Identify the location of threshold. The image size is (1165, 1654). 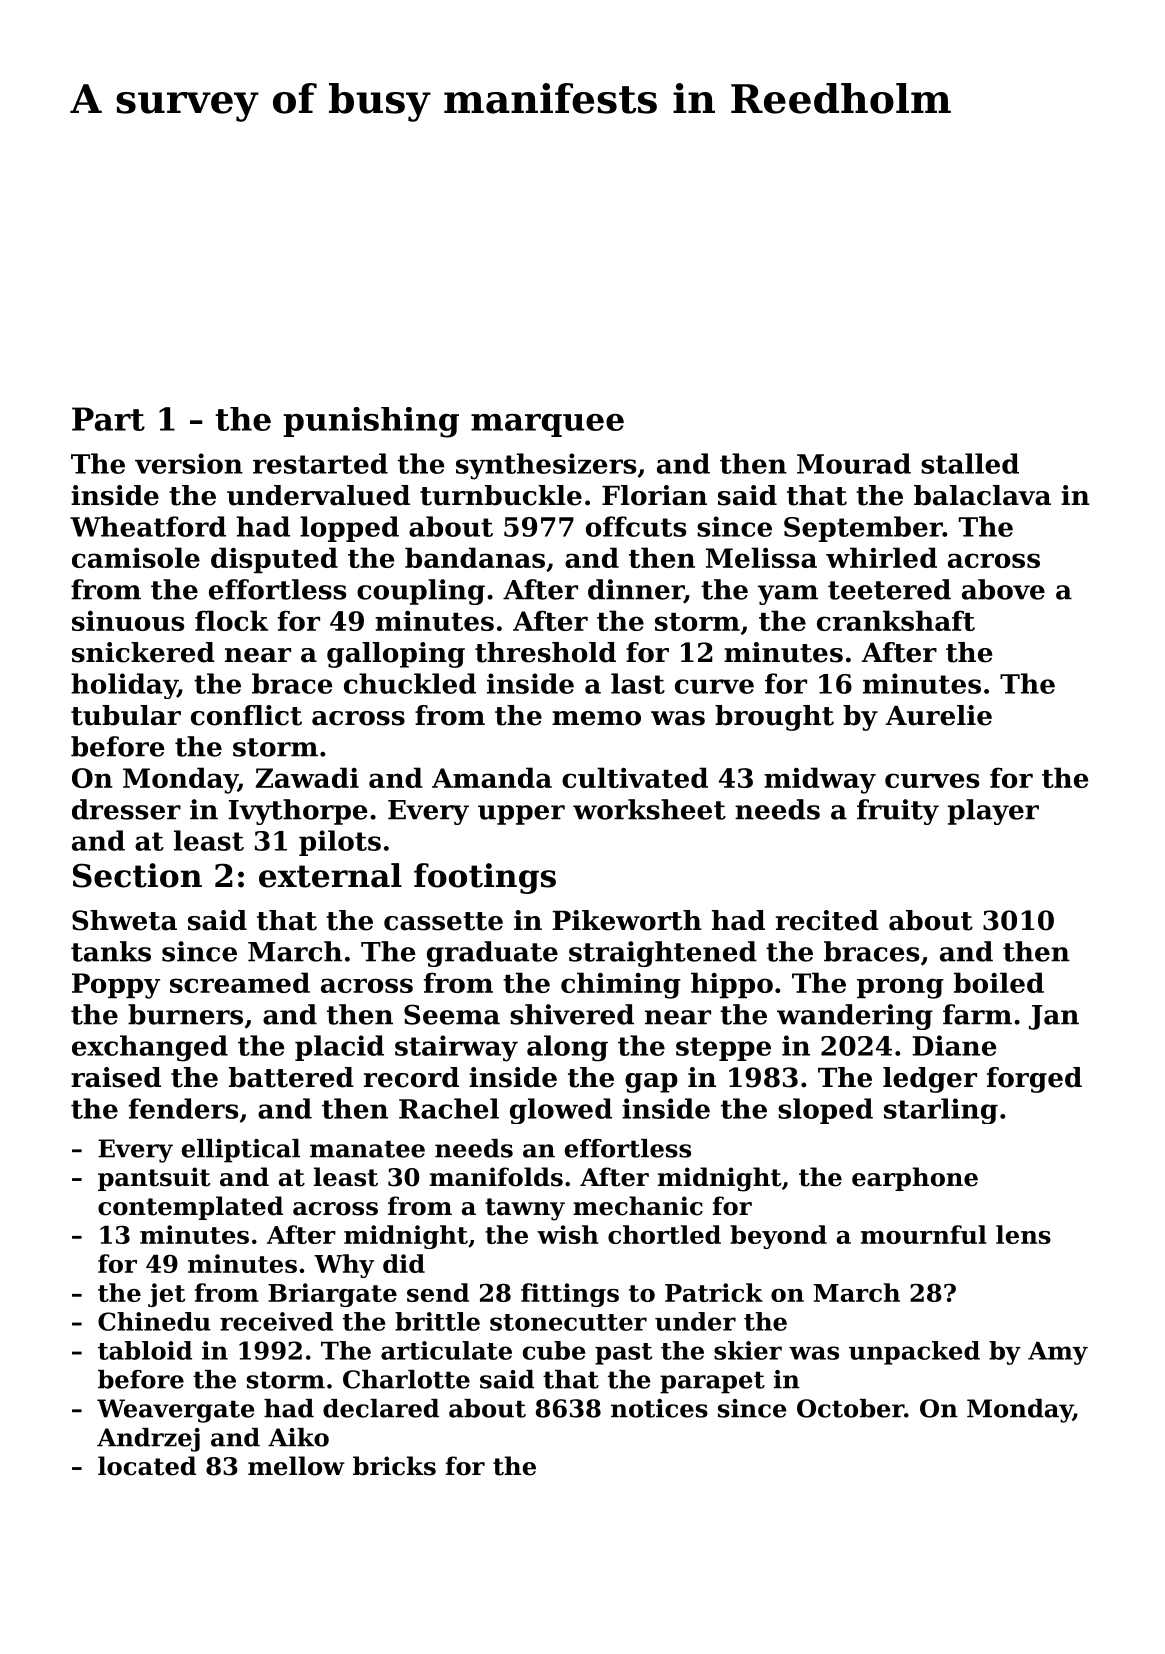
(545, 652).
